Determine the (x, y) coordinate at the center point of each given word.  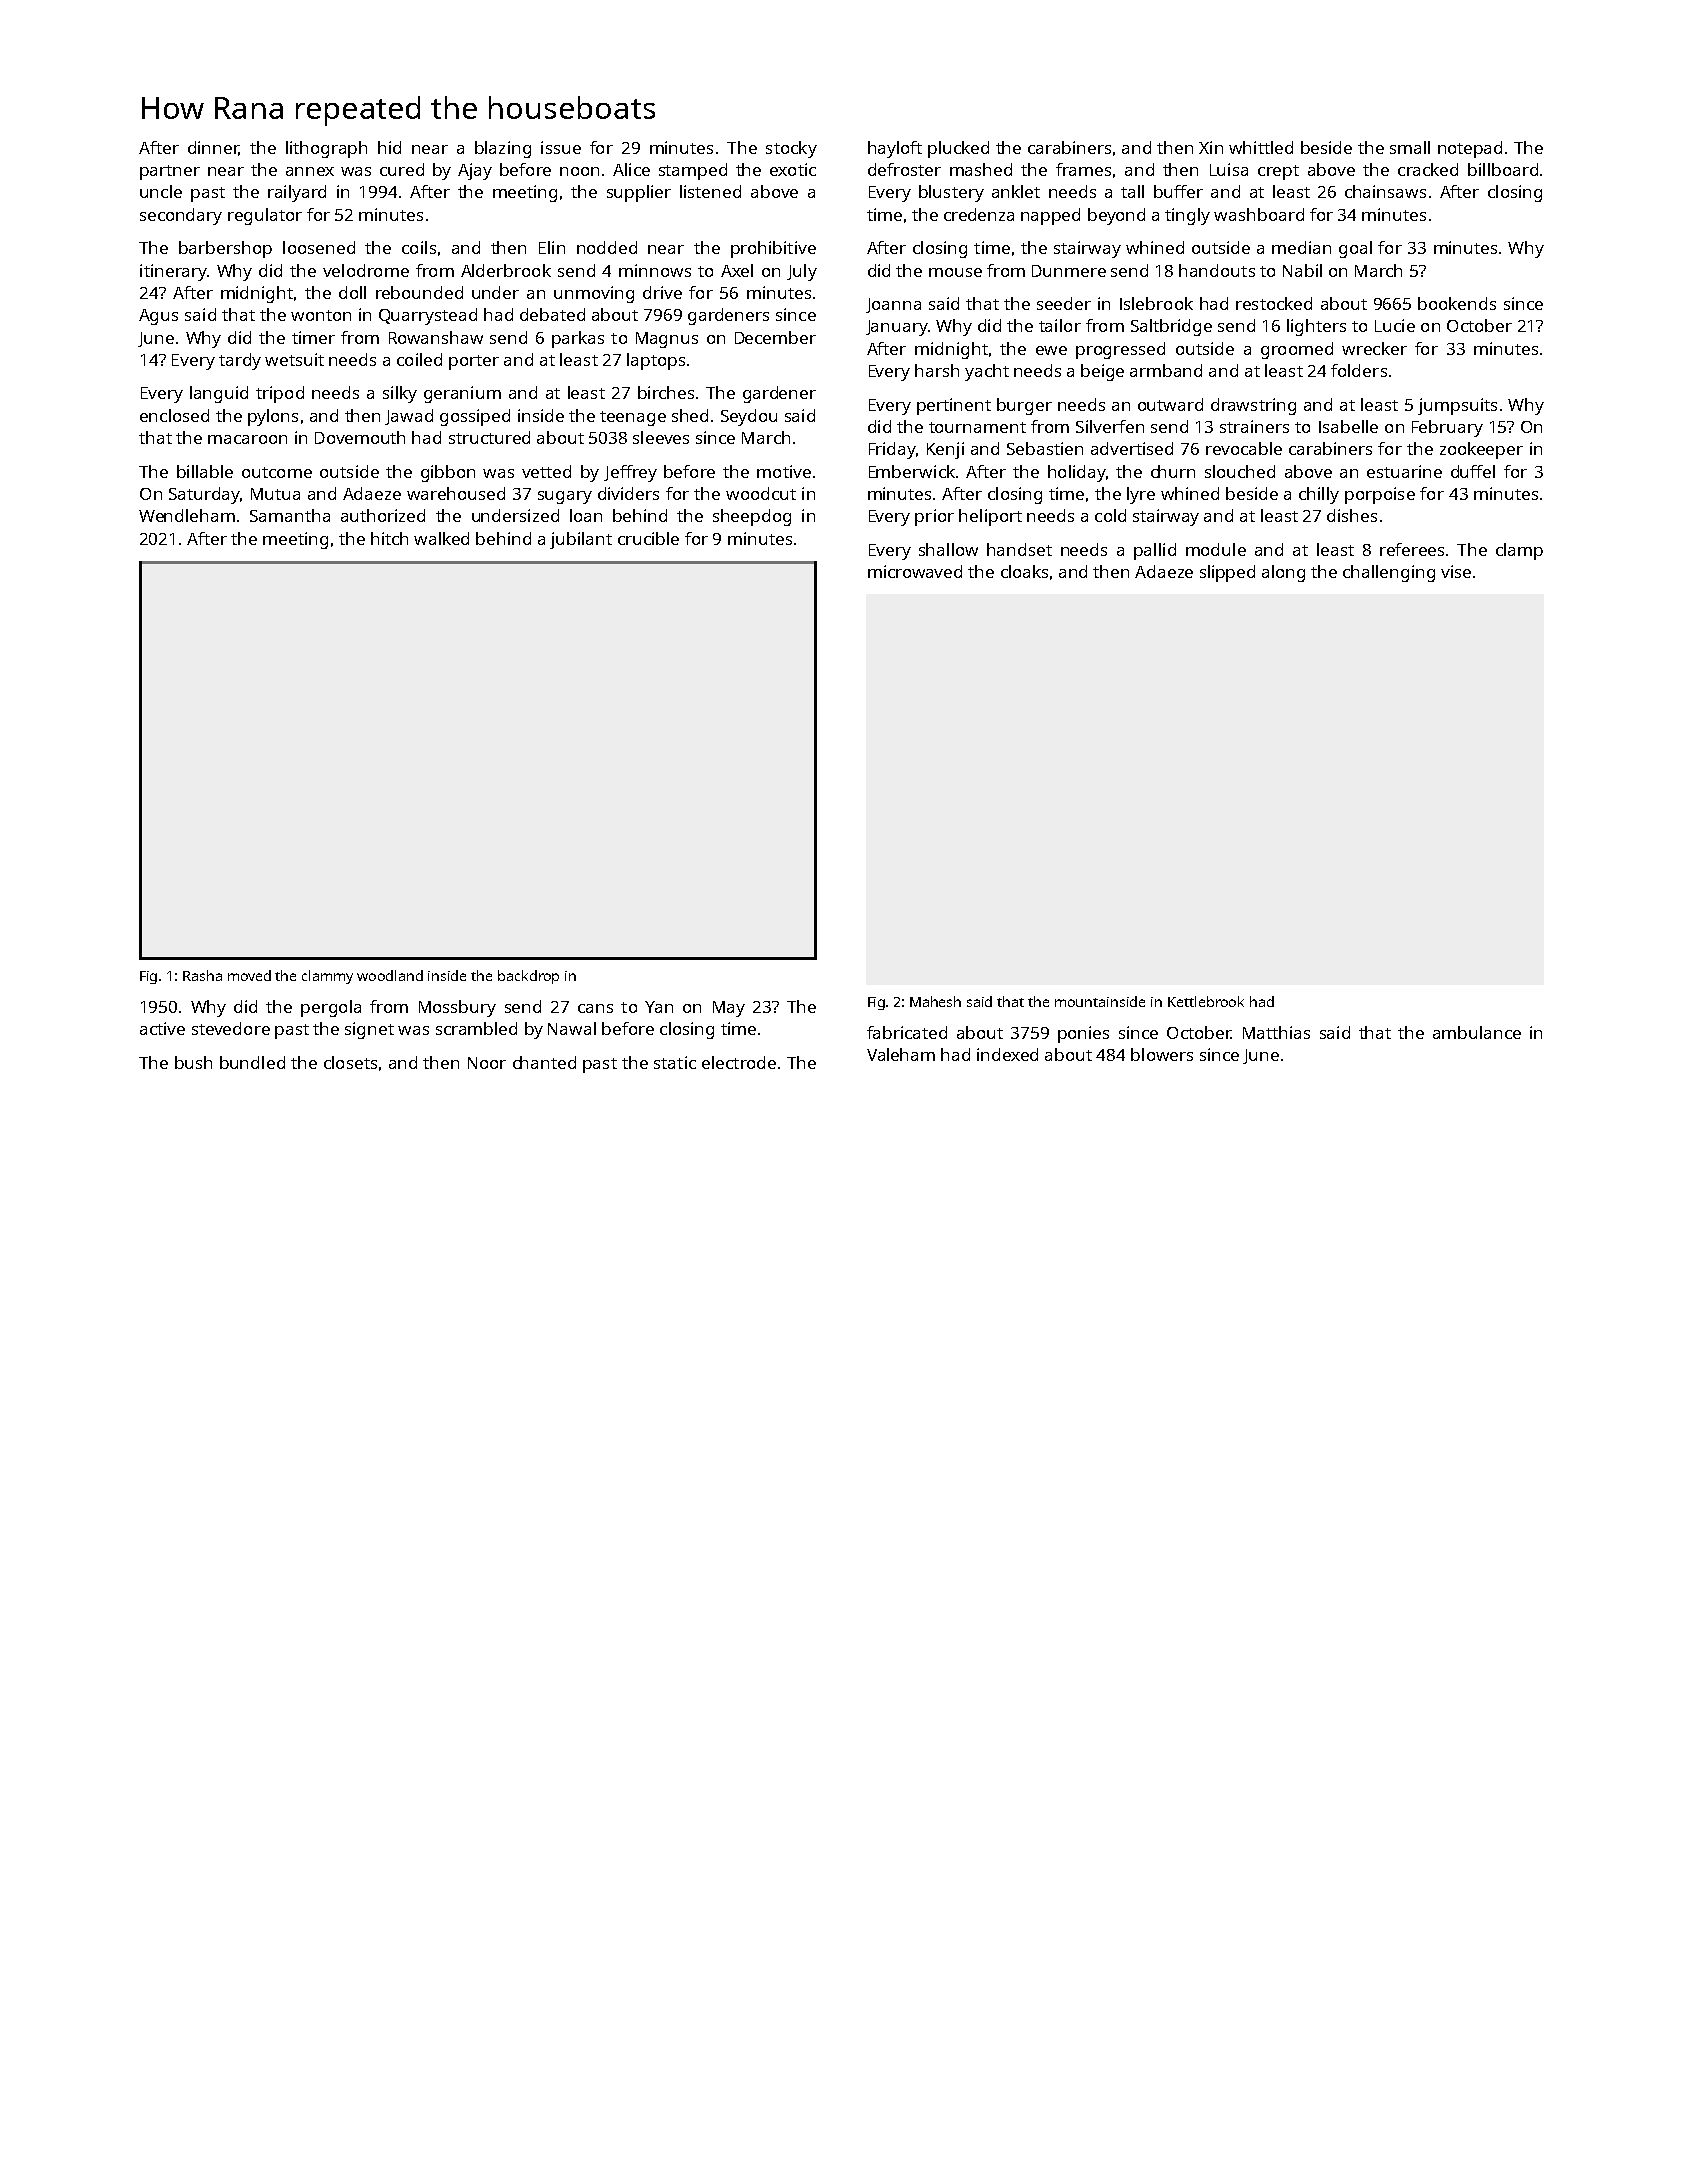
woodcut (761, 493)
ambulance (1477, 1032)
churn (1173, 471)
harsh (937, 370)
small (1410, 147)
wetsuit (294, 359)
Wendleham (187, 515)
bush (193, 1062)
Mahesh (935, 1001)
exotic (793, 169)
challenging (1389, 573)
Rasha (202, 975)
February (1447, 428)
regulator (265, 216)
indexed (1007, 1054)
